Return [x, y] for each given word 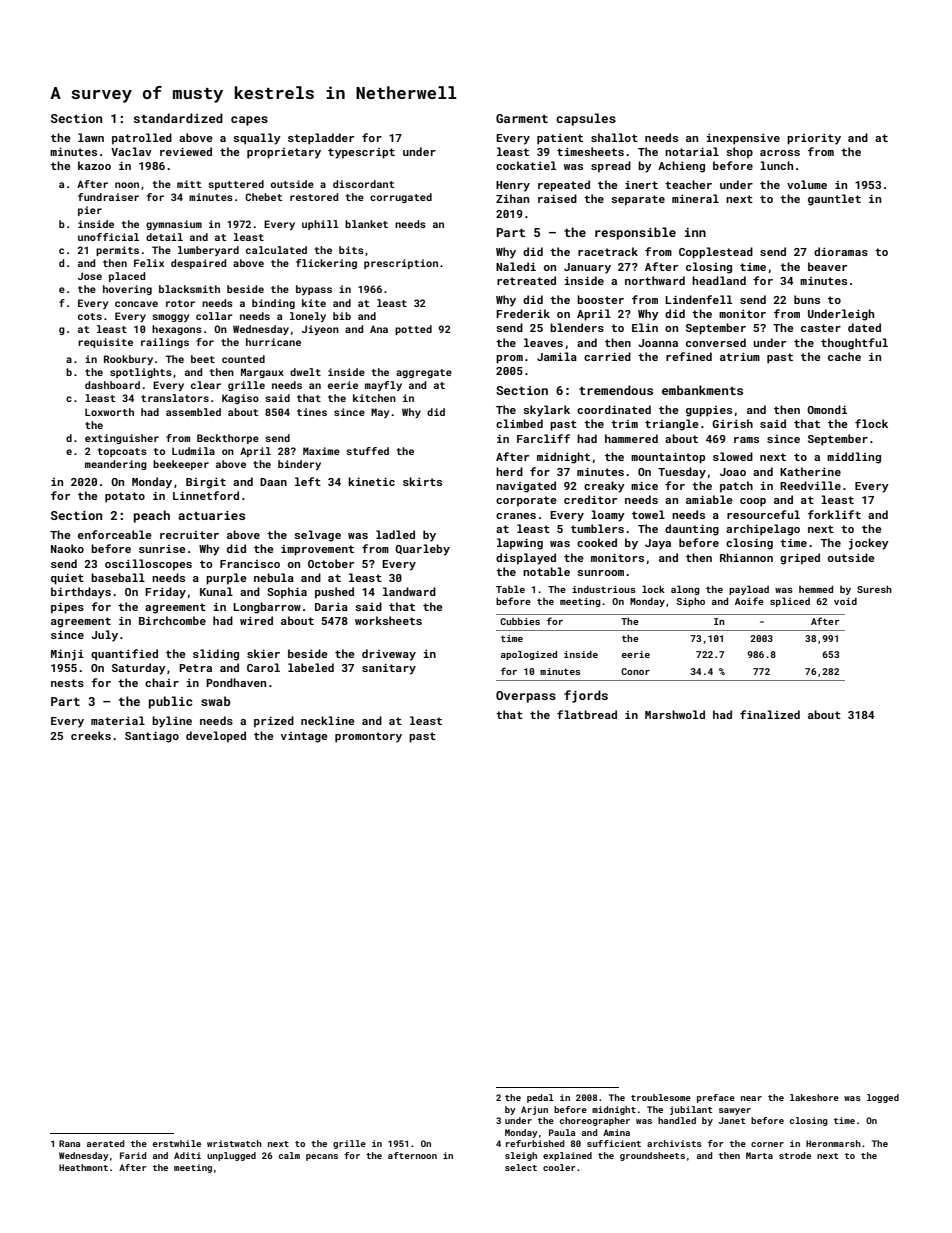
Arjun [534, 1110]
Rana [69, 1143]
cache [844, 356]
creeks [91, 735]
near [751, 1098]
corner [767, 1144]
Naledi [516, 266]
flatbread [587, 714]
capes [249, 121]
